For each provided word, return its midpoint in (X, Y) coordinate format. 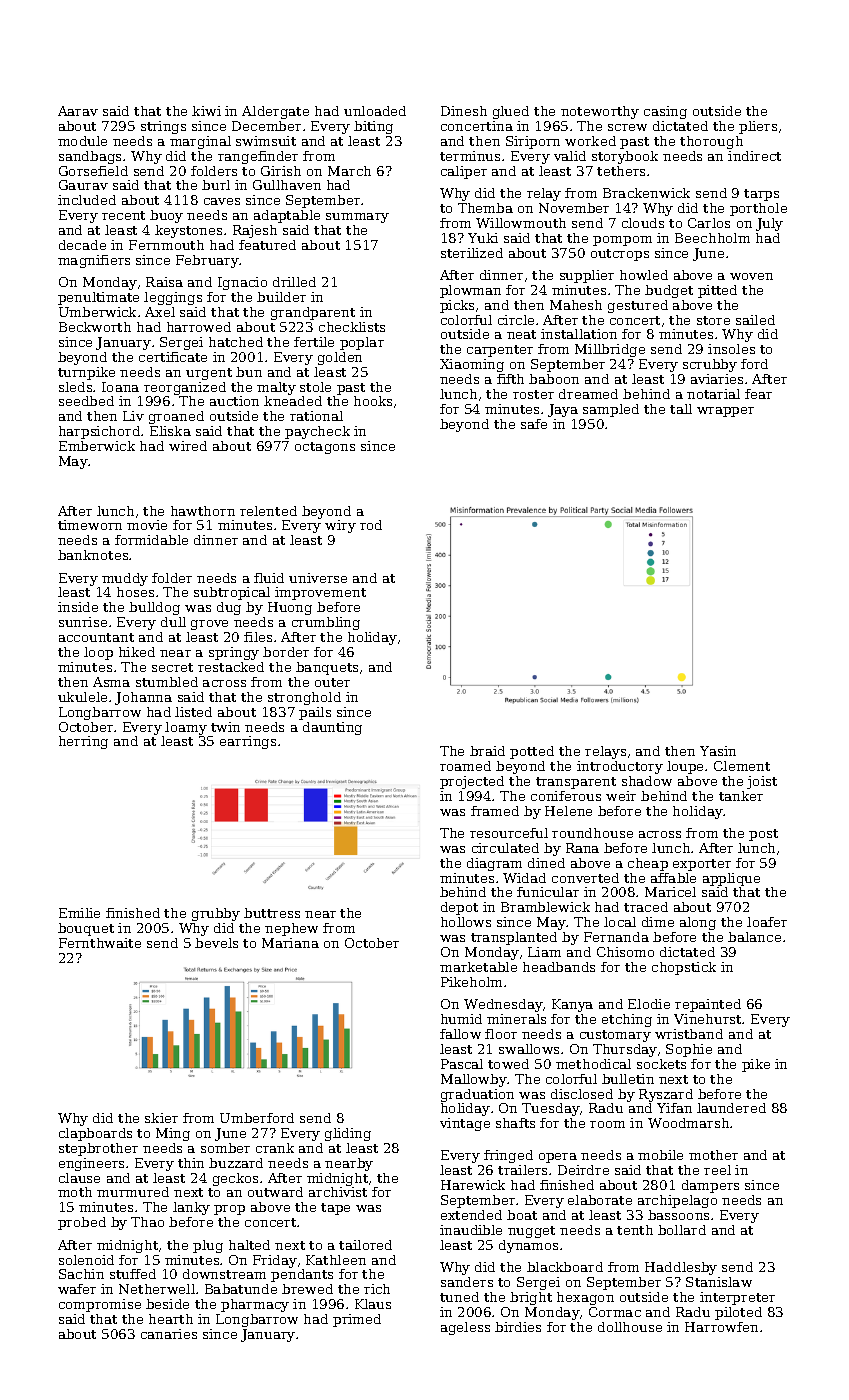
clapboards (95, 1134)
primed (357, 1320)
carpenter (500, 351)
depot (459, 908)
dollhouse (630, 1327)
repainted (708, 1005)
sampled (611, 410)
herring (83, 742)
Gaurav (83, 185)
